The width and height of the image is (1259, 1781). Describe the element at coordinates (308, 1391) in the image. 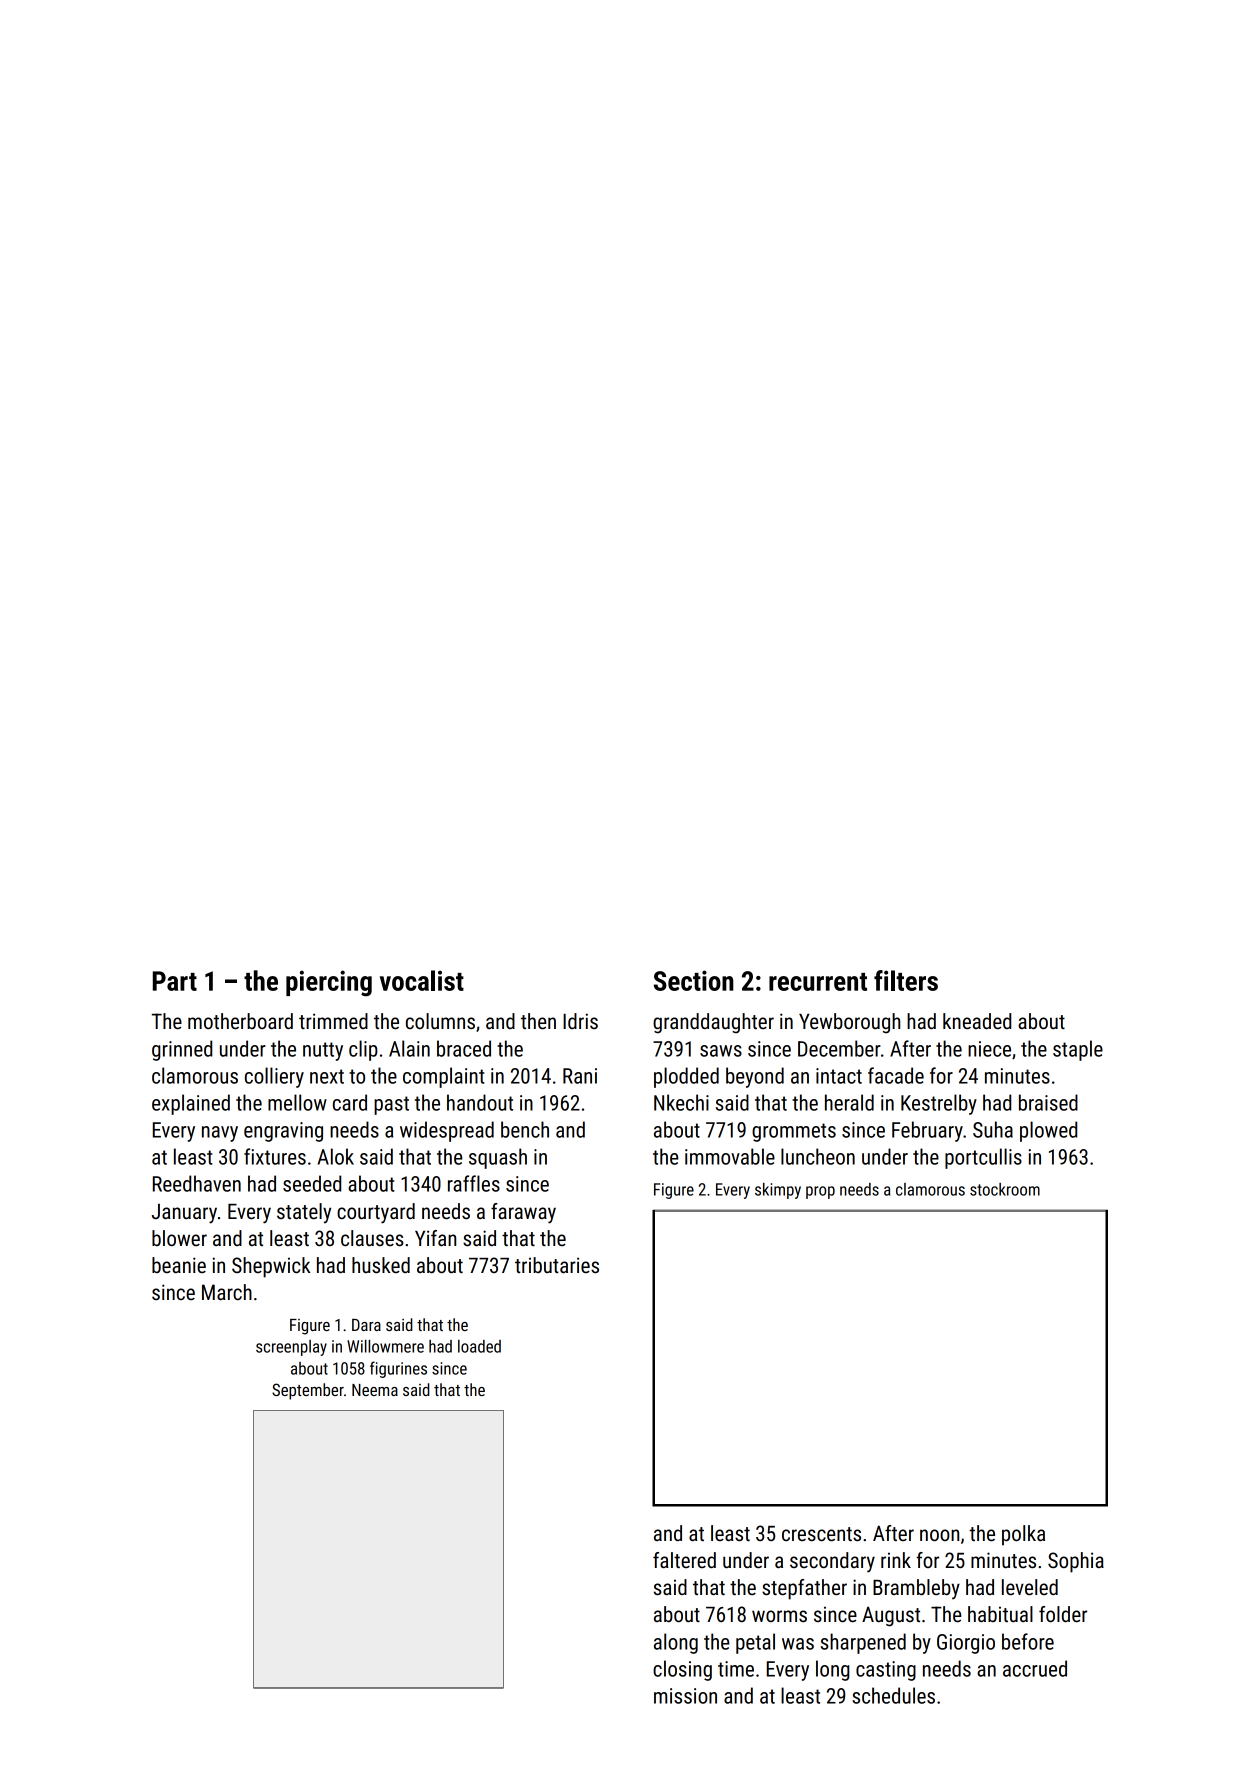

I see `September` at that location.
